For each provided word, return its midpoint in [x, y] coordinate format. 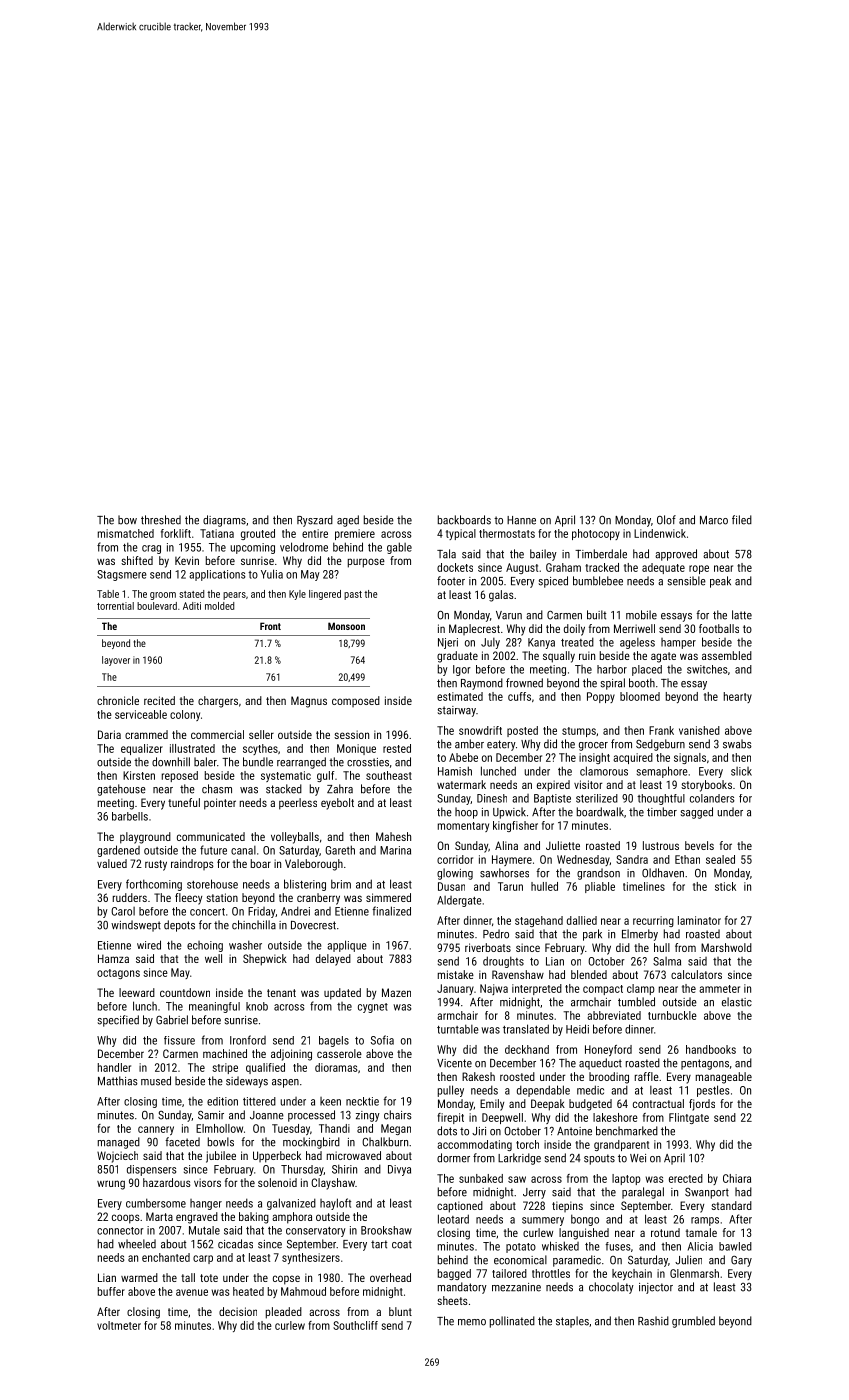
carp [203, 1259]
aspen [285, 1083]
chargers [218, 702]
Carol [123, 911]
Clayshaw [333, 1184]
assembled [727, 655]
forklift [176, 533]
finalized [391, 911]
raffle [647, 1076]
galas [501, 596]
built [596, 615]
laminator [699, 920]
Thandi [334, 1128]
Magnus [309, 702]
